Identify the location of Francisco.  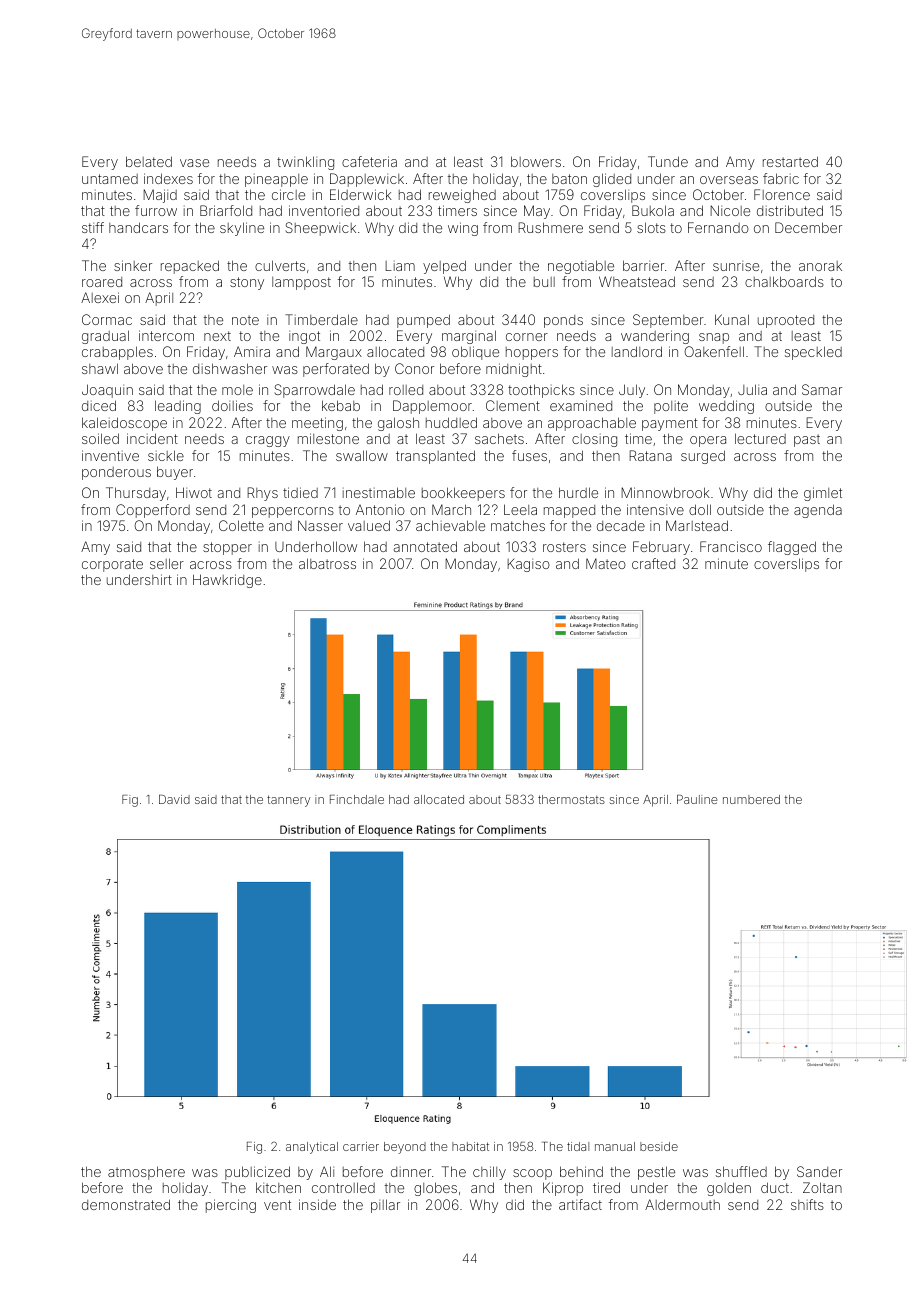
(731, 546).
